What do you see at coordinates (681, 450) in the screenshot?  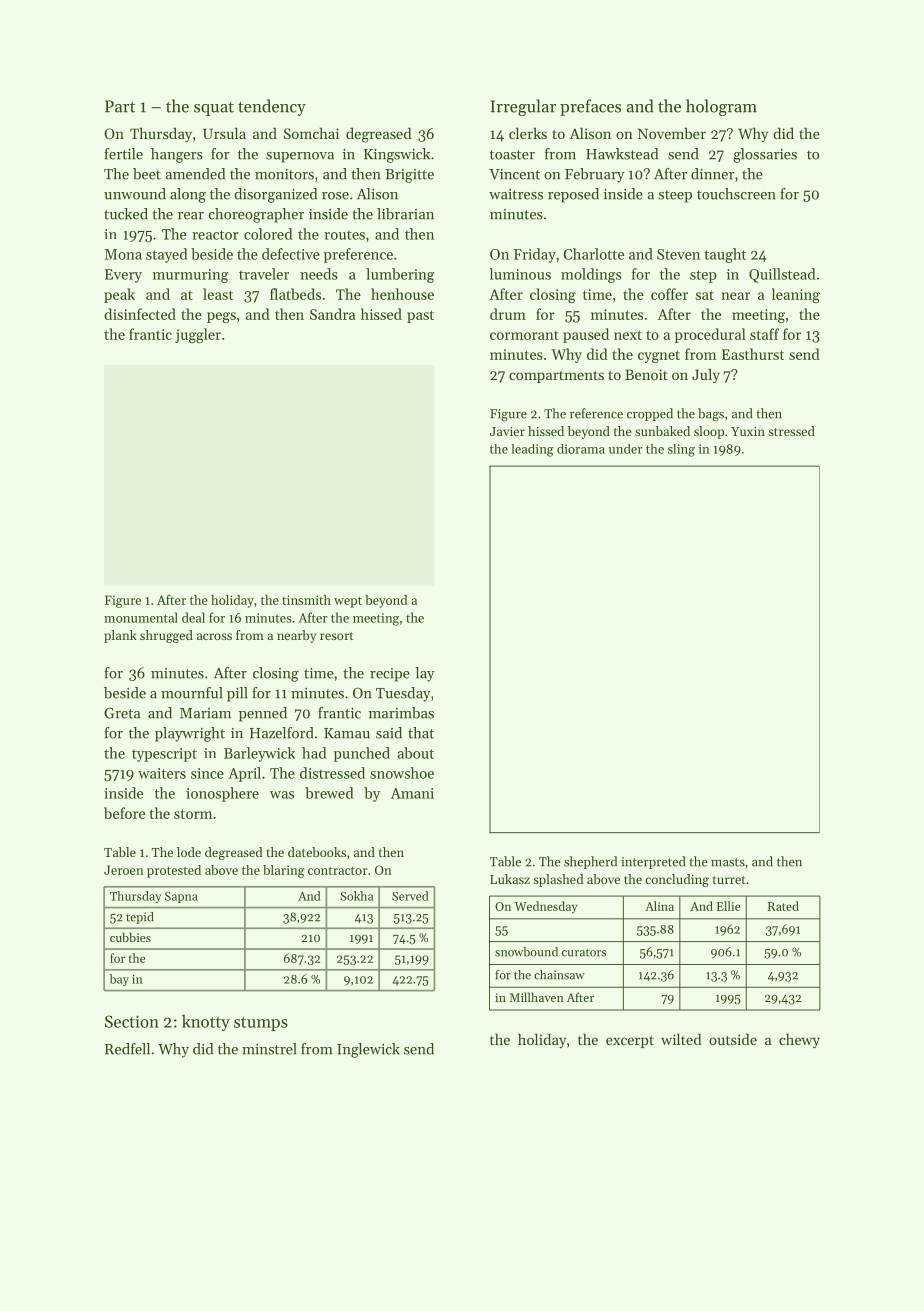 I see `sling` at bounding box center [681, 450].
